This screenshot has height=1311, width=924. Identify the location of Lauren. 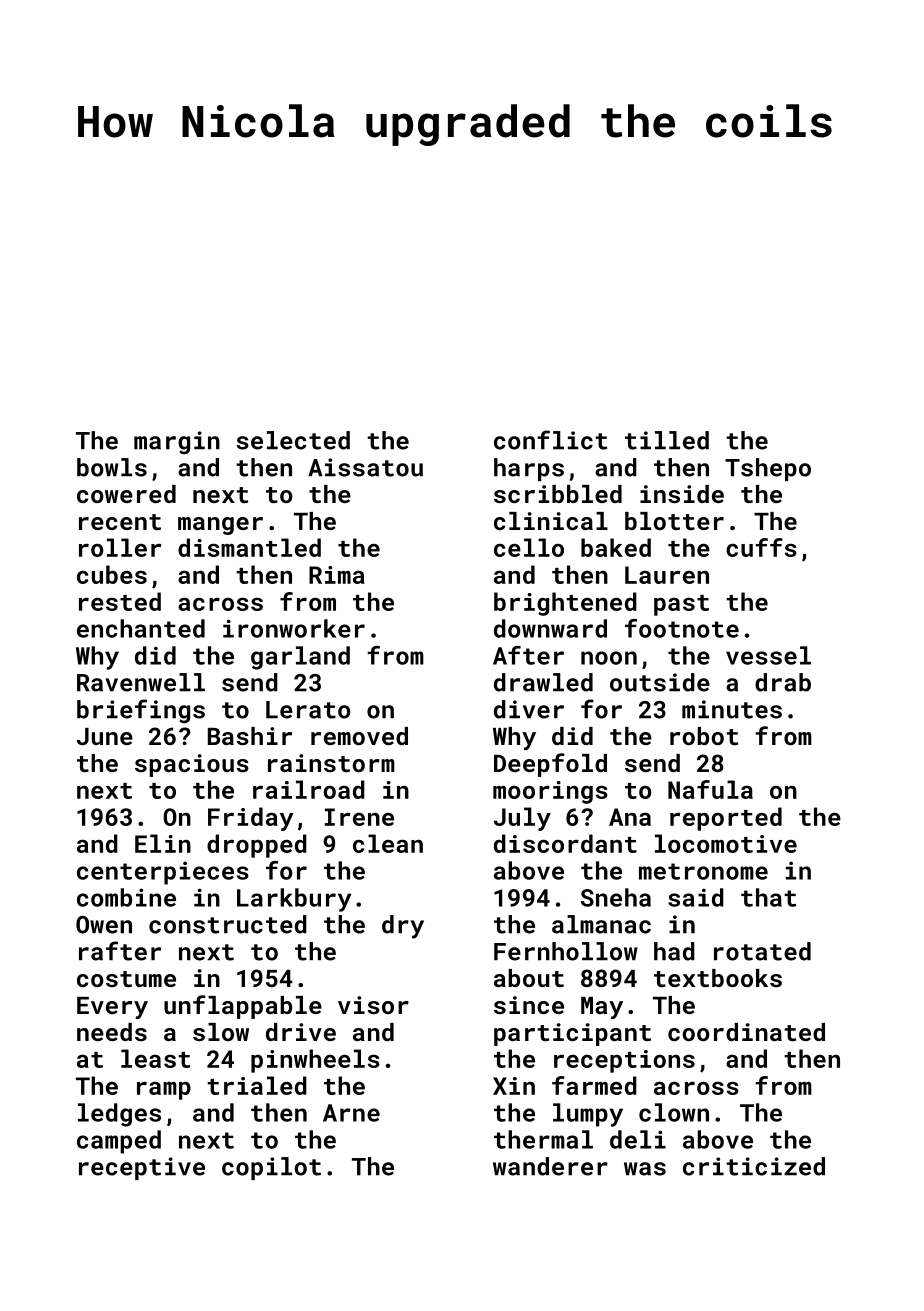
(667, 575).
